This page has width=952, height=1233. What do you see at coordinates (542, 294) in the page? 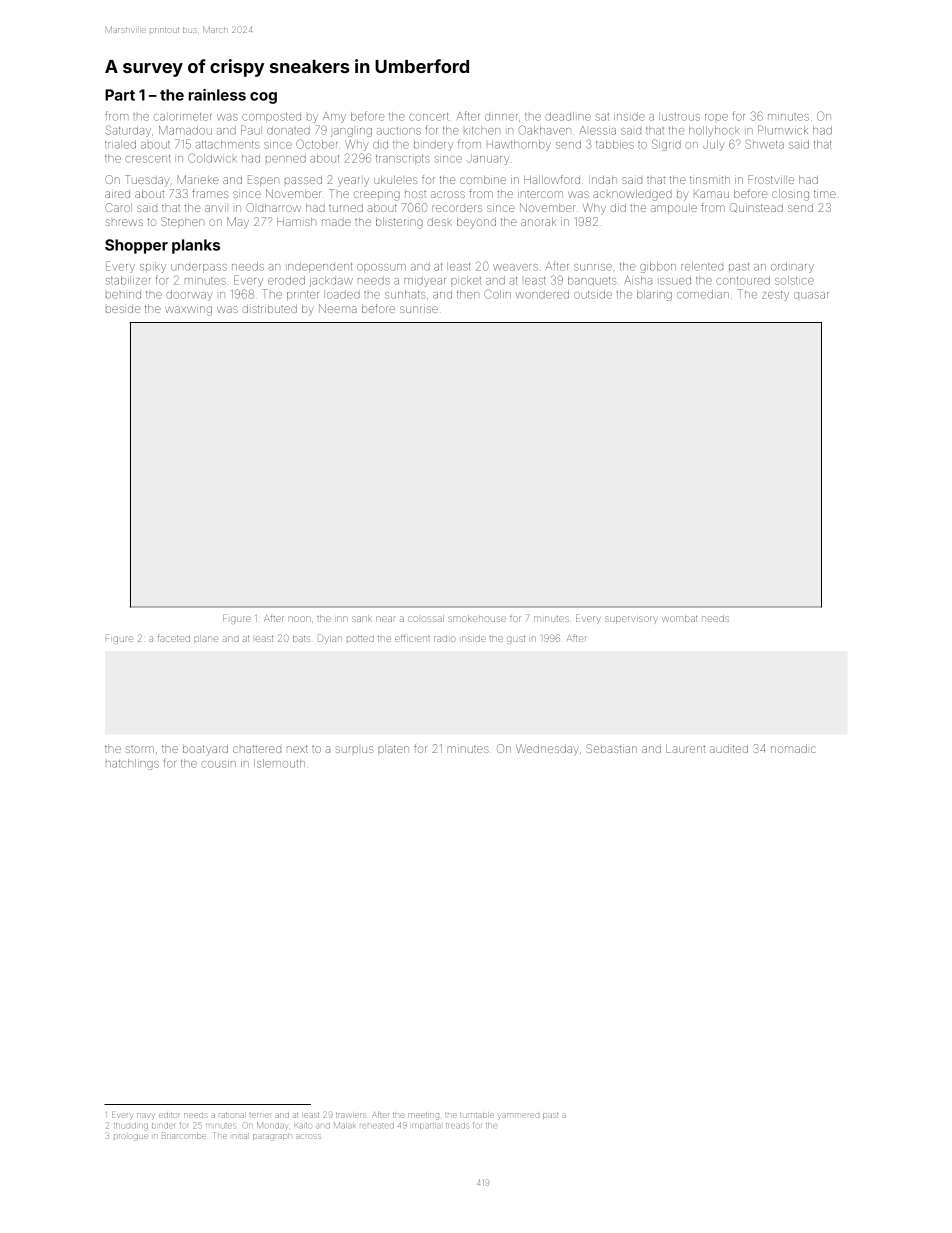
I see `wondered` at bounding box center [542, 294].
